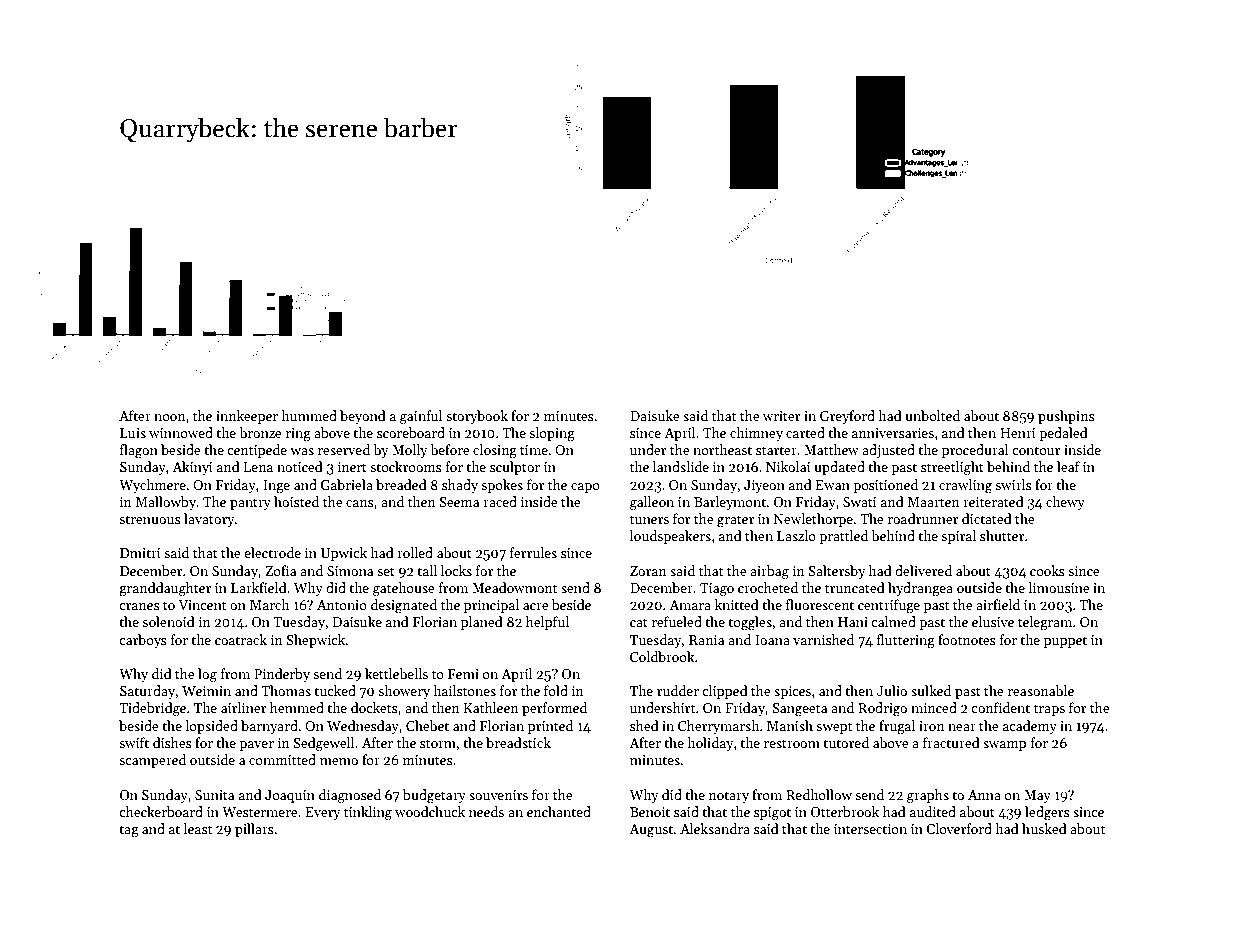 This document has width=1233, height=952. I want to click on checkerboard, so click(161, 811).
